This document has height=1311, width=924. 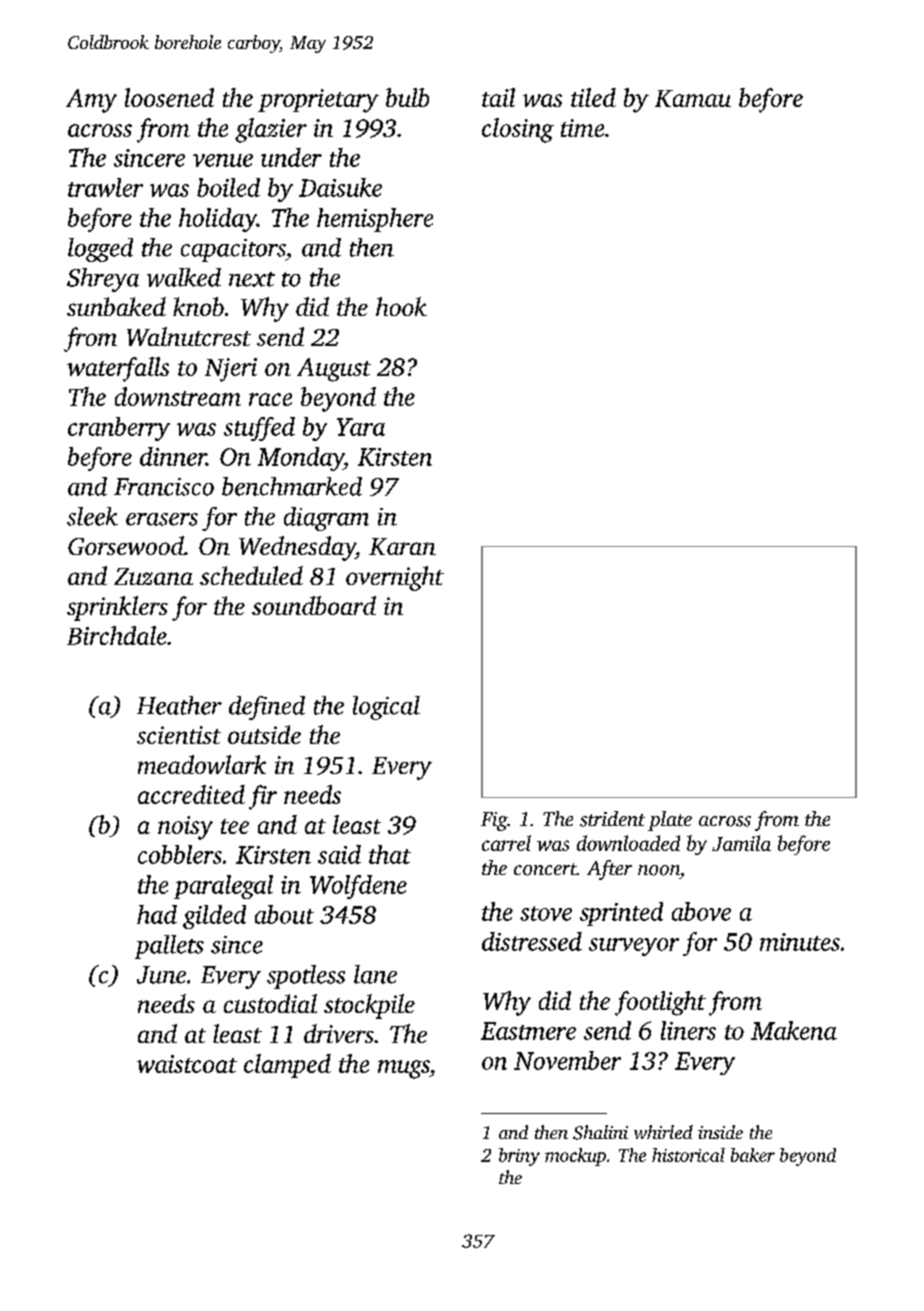 I want to click on Fig, so click(x=494, y=821).
